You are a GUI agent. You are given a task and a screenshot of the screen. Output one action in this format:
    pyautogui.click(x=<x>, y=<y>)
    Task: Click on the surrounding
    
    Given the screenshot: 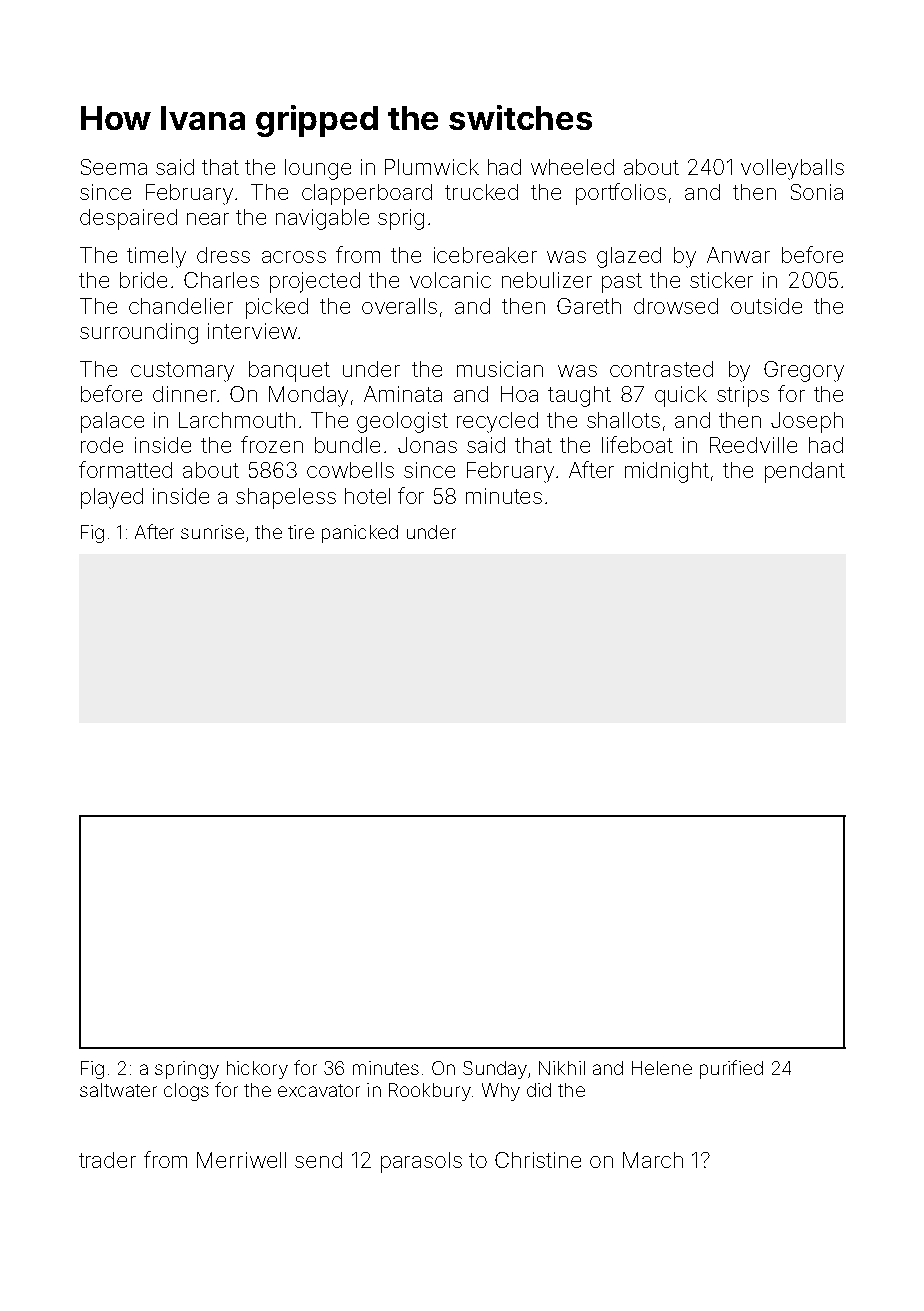 What is the action you would take?
    pyautogui.click(x=139, y=333)
